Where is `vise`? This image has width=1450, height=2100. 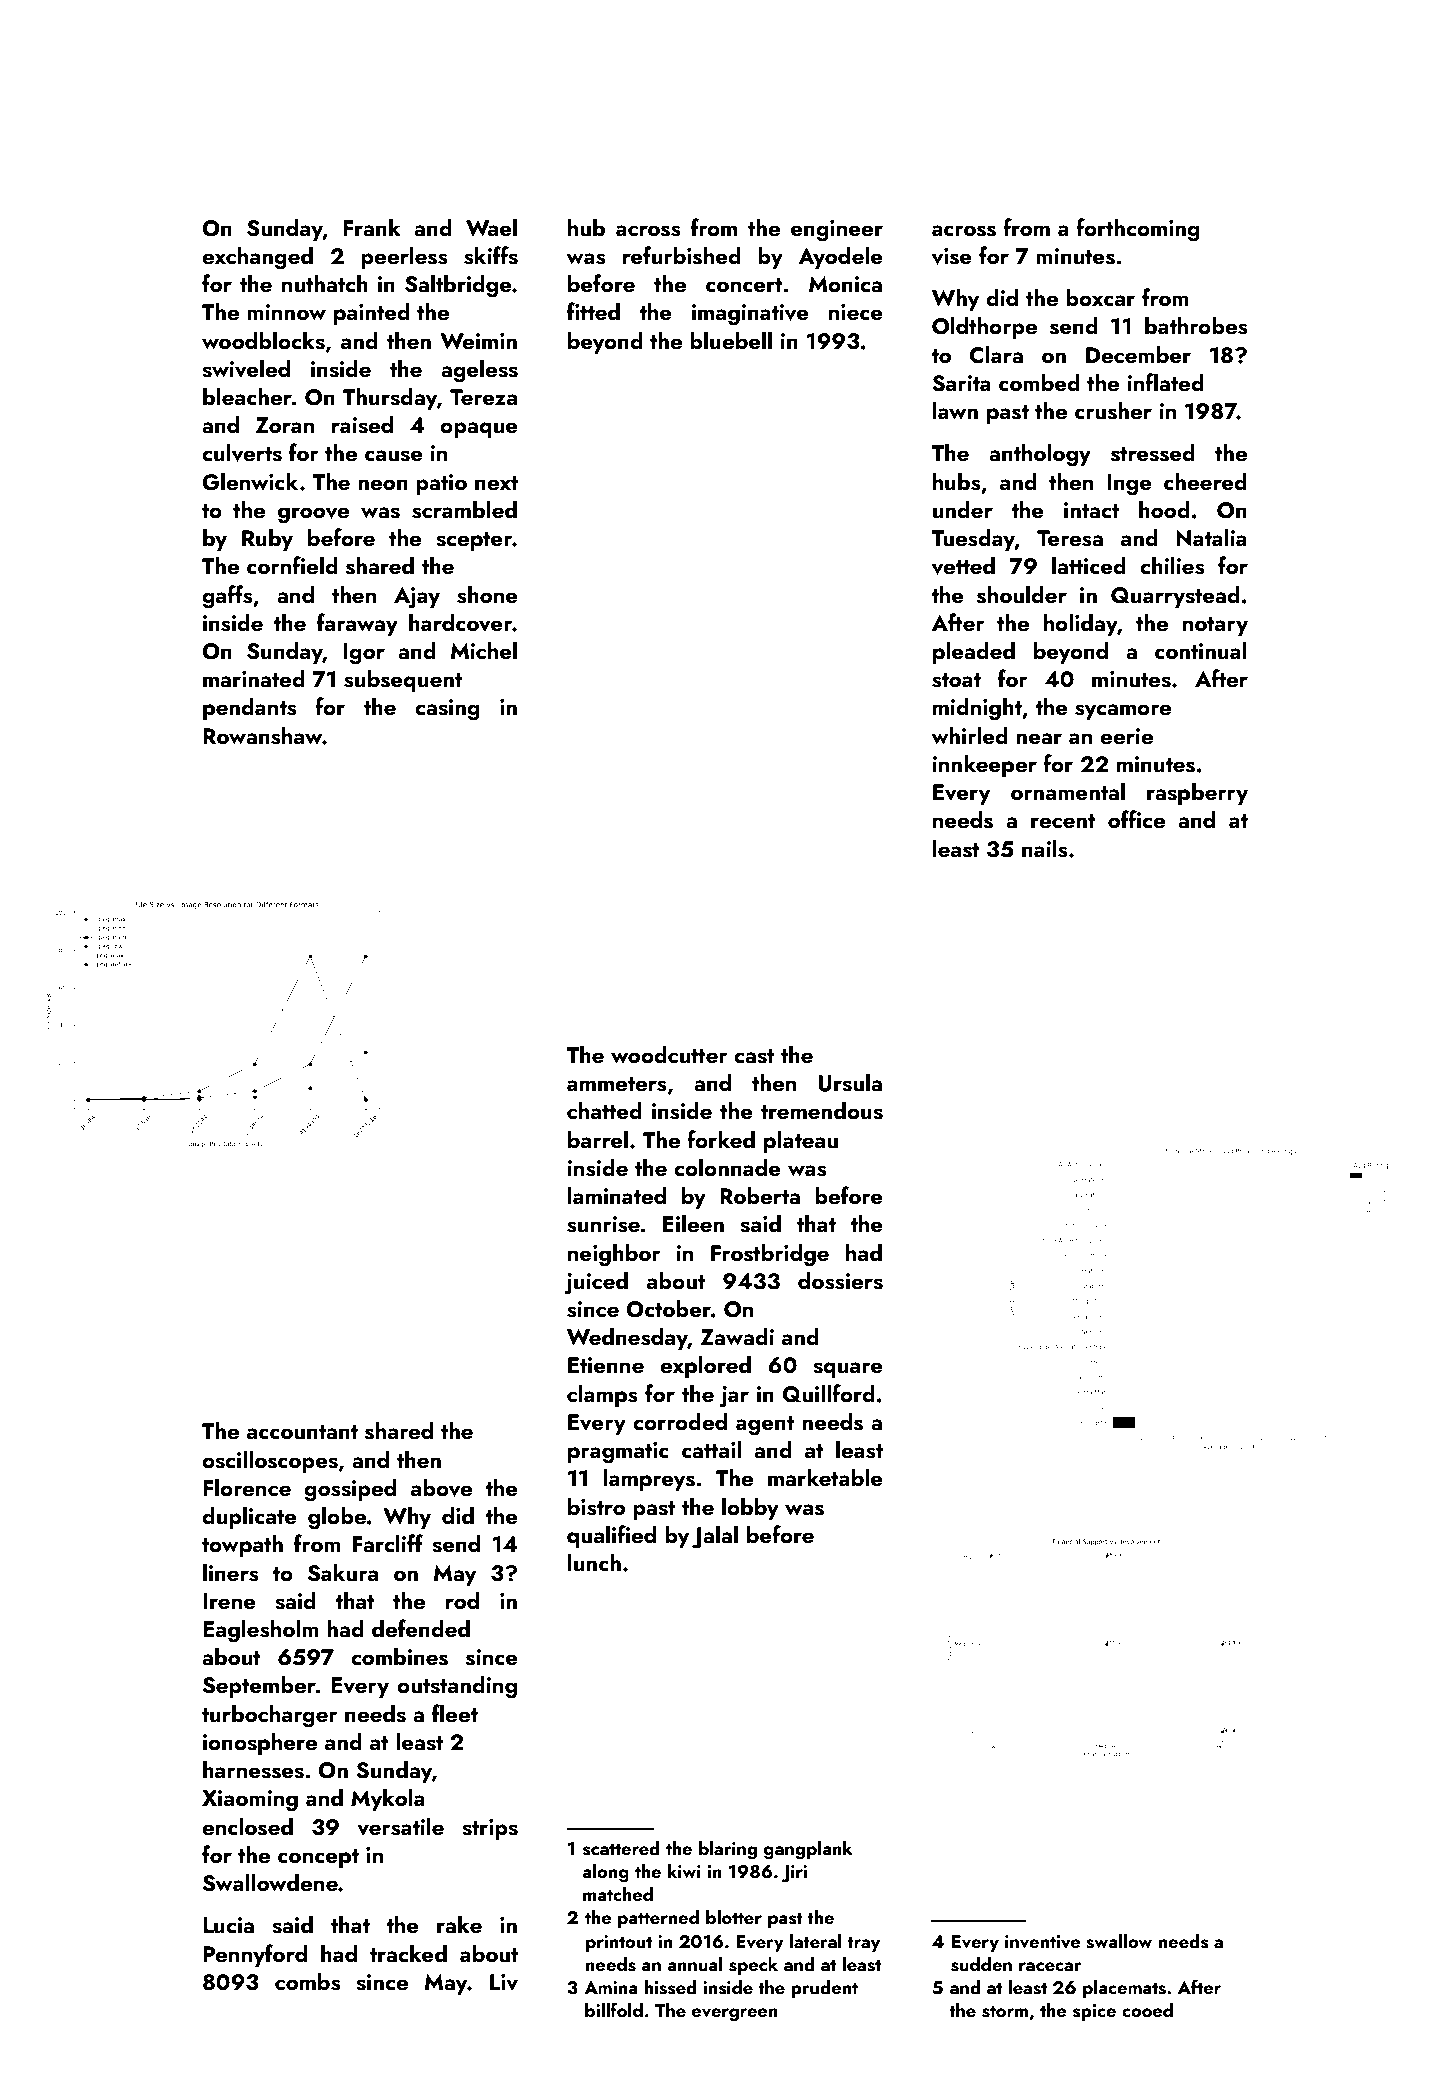 vise is located at coordinates (952, 256).
